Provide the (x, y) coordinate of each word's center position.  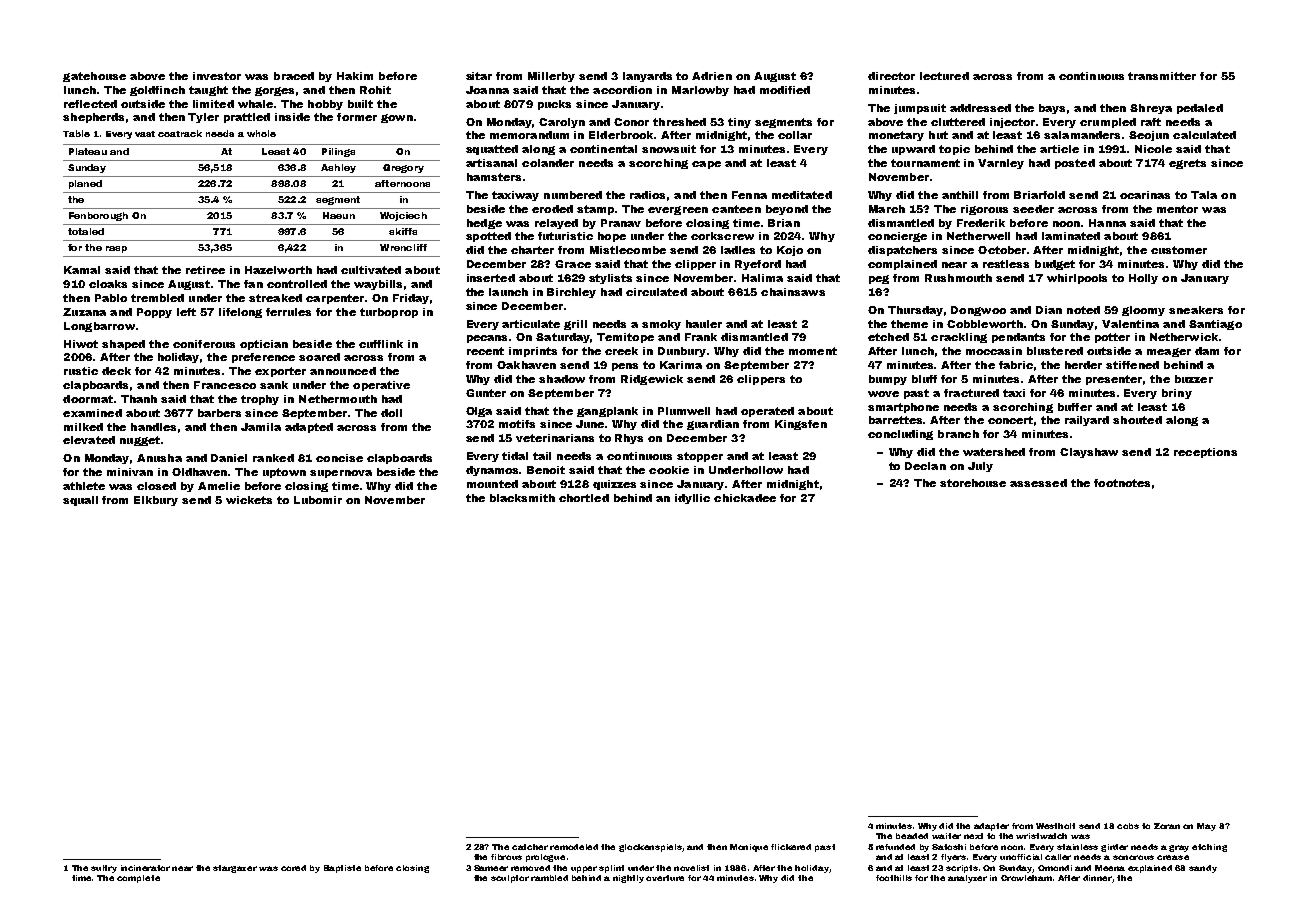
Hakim (355, 76)
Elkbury (156, 501)
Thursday (915, 311)
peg (879, 279)
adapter (991, 827)
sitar (479, 76)
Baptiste (342, 869)
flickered (791, 847)
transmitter (1162, 76)
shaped (123, 345)
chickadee (745, 498)
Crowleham (1026, 878)
